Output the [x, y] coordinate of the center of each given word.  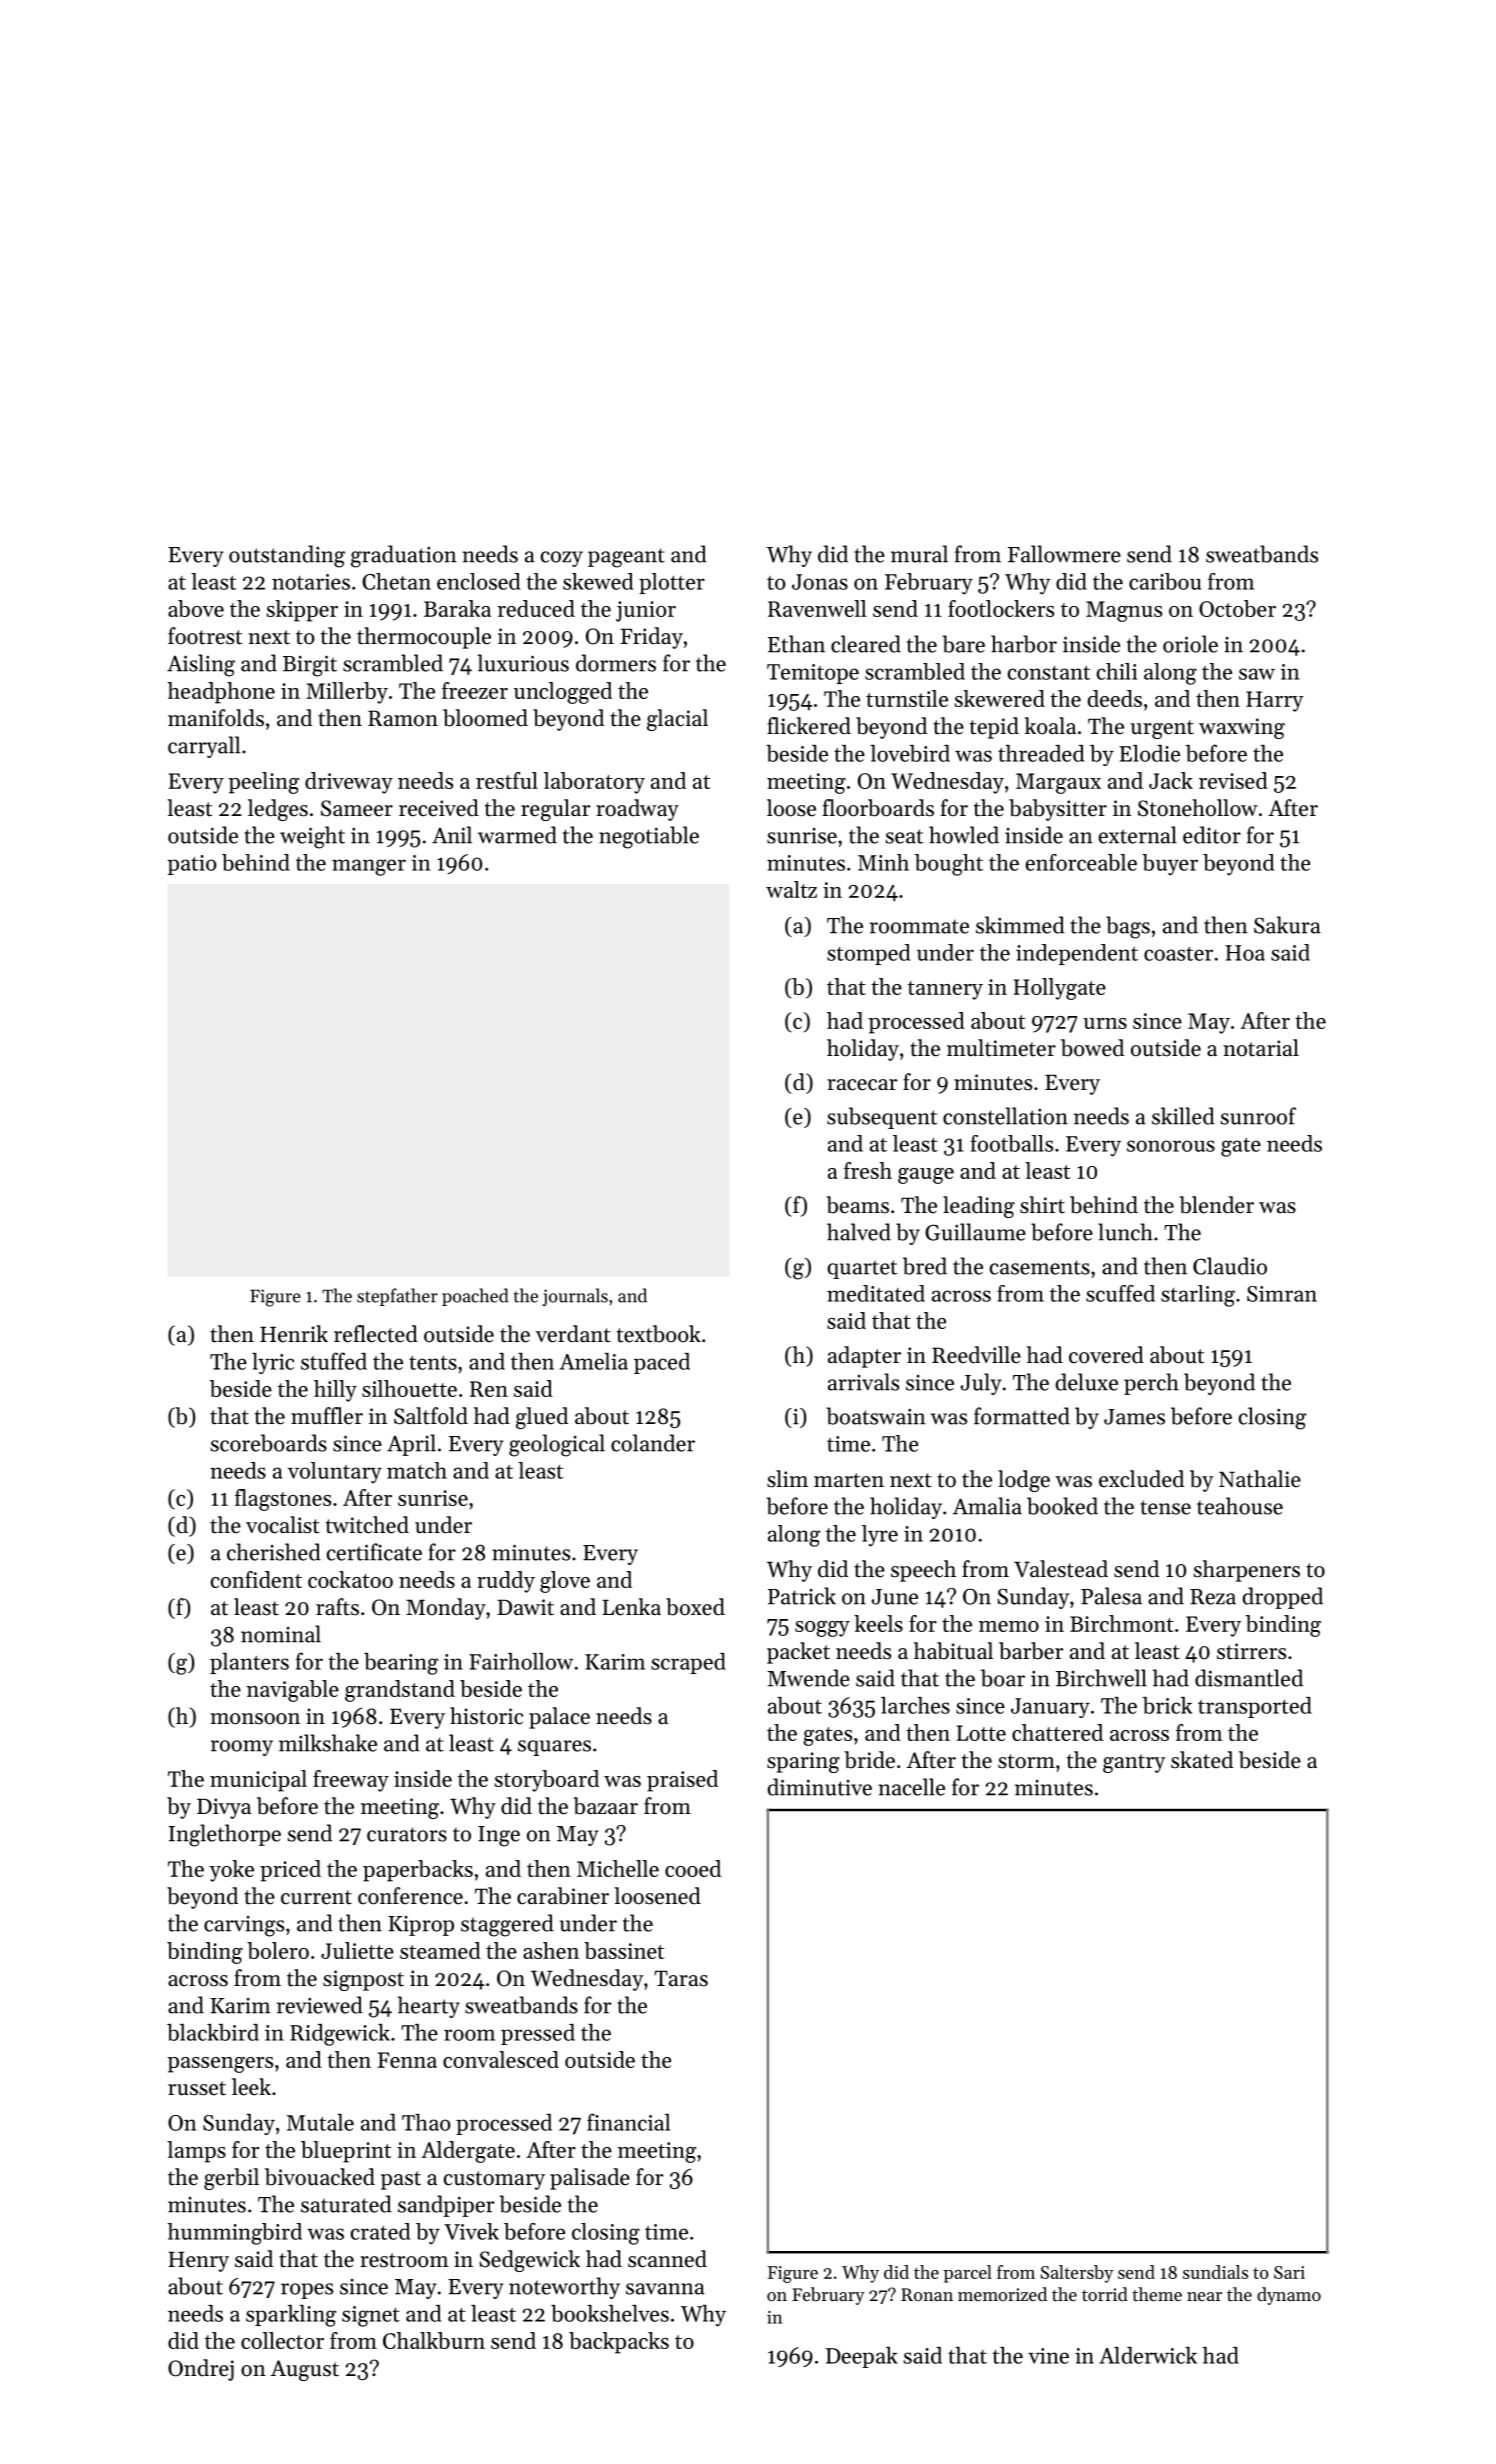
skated [1202, 1760]
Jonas [820, 582]
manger [369, 867]
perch [1151, 1384]
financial [628, 2122]
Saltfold [431, 1416]
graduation [404, 556]
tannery [945, 990]
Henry [198, 2261]
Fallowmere [1064, 554]
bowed [1092, 1048]
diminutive [820, 1787]
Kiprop [421, 1926]
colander [653, 1443]
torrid [1105, 2294]
